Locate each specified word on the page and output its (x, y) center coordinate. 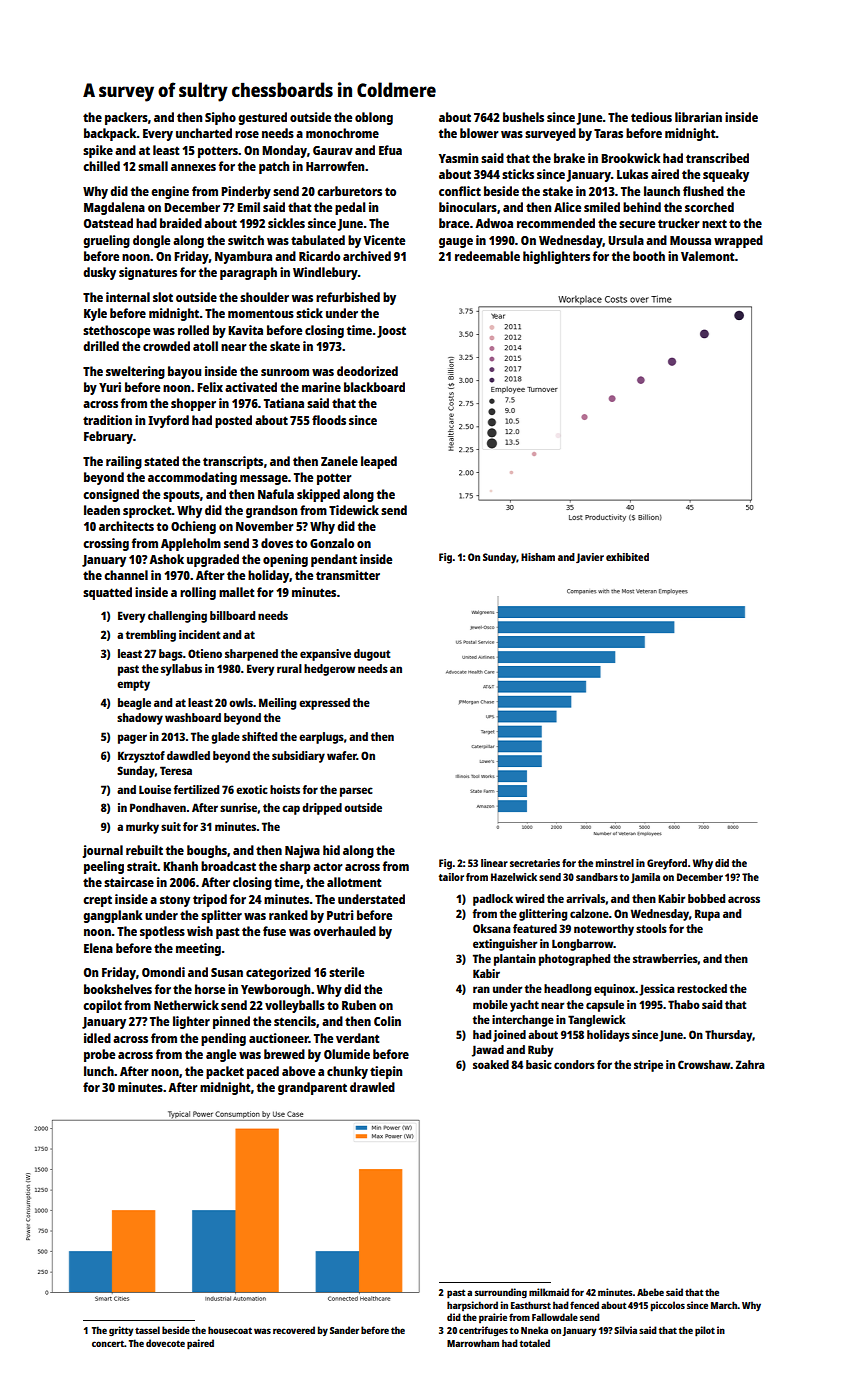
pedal (350, 208)
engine (170, 192)
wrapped (738, 241)
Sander (344, 1330)
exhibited (627, 557)
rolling (198, 593)
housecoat (230, 1330)
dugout (372, 655)
